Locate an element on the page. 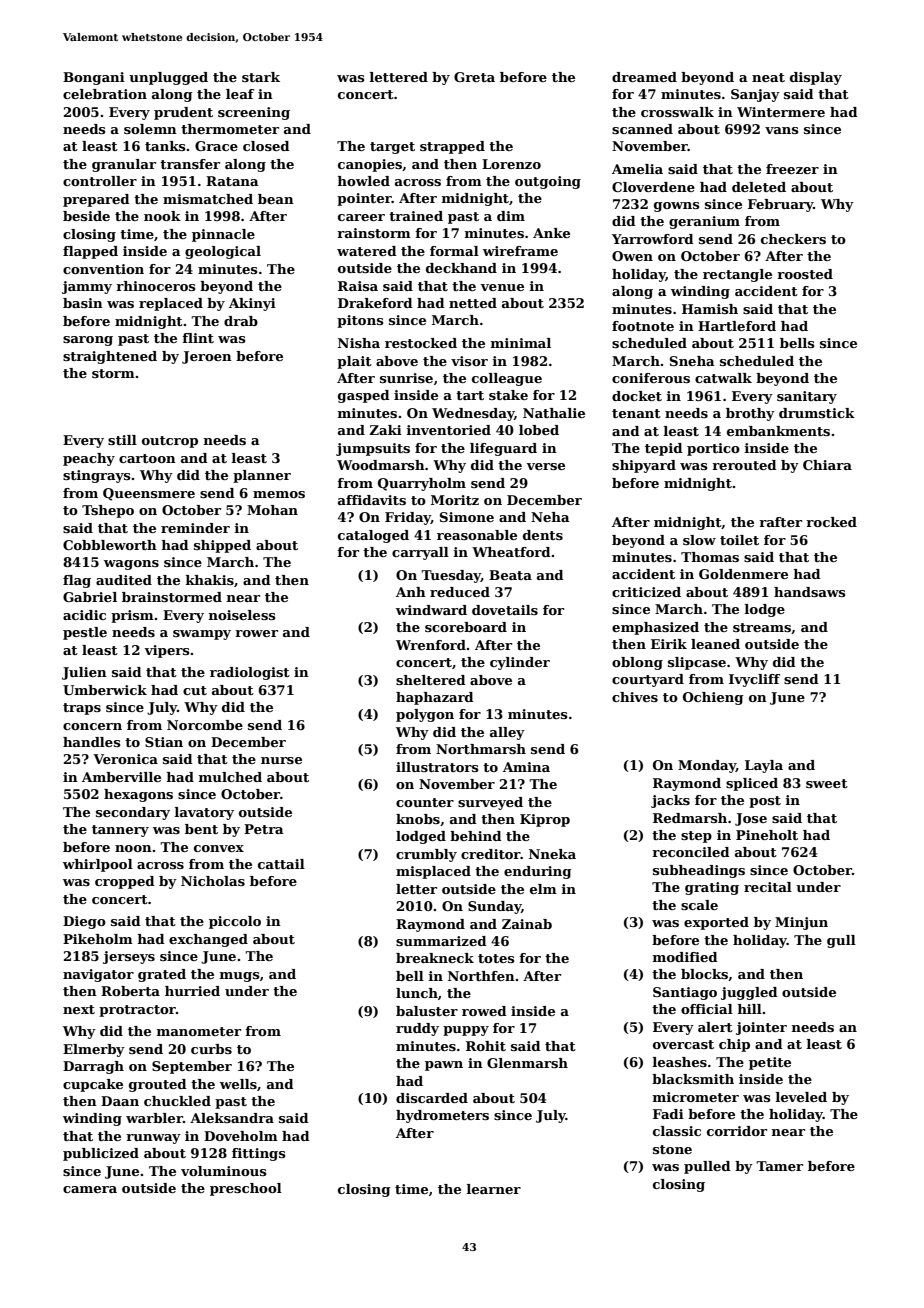 The width and height of the document is (924, 1308). Greta is located at coordinates (474, 77).
